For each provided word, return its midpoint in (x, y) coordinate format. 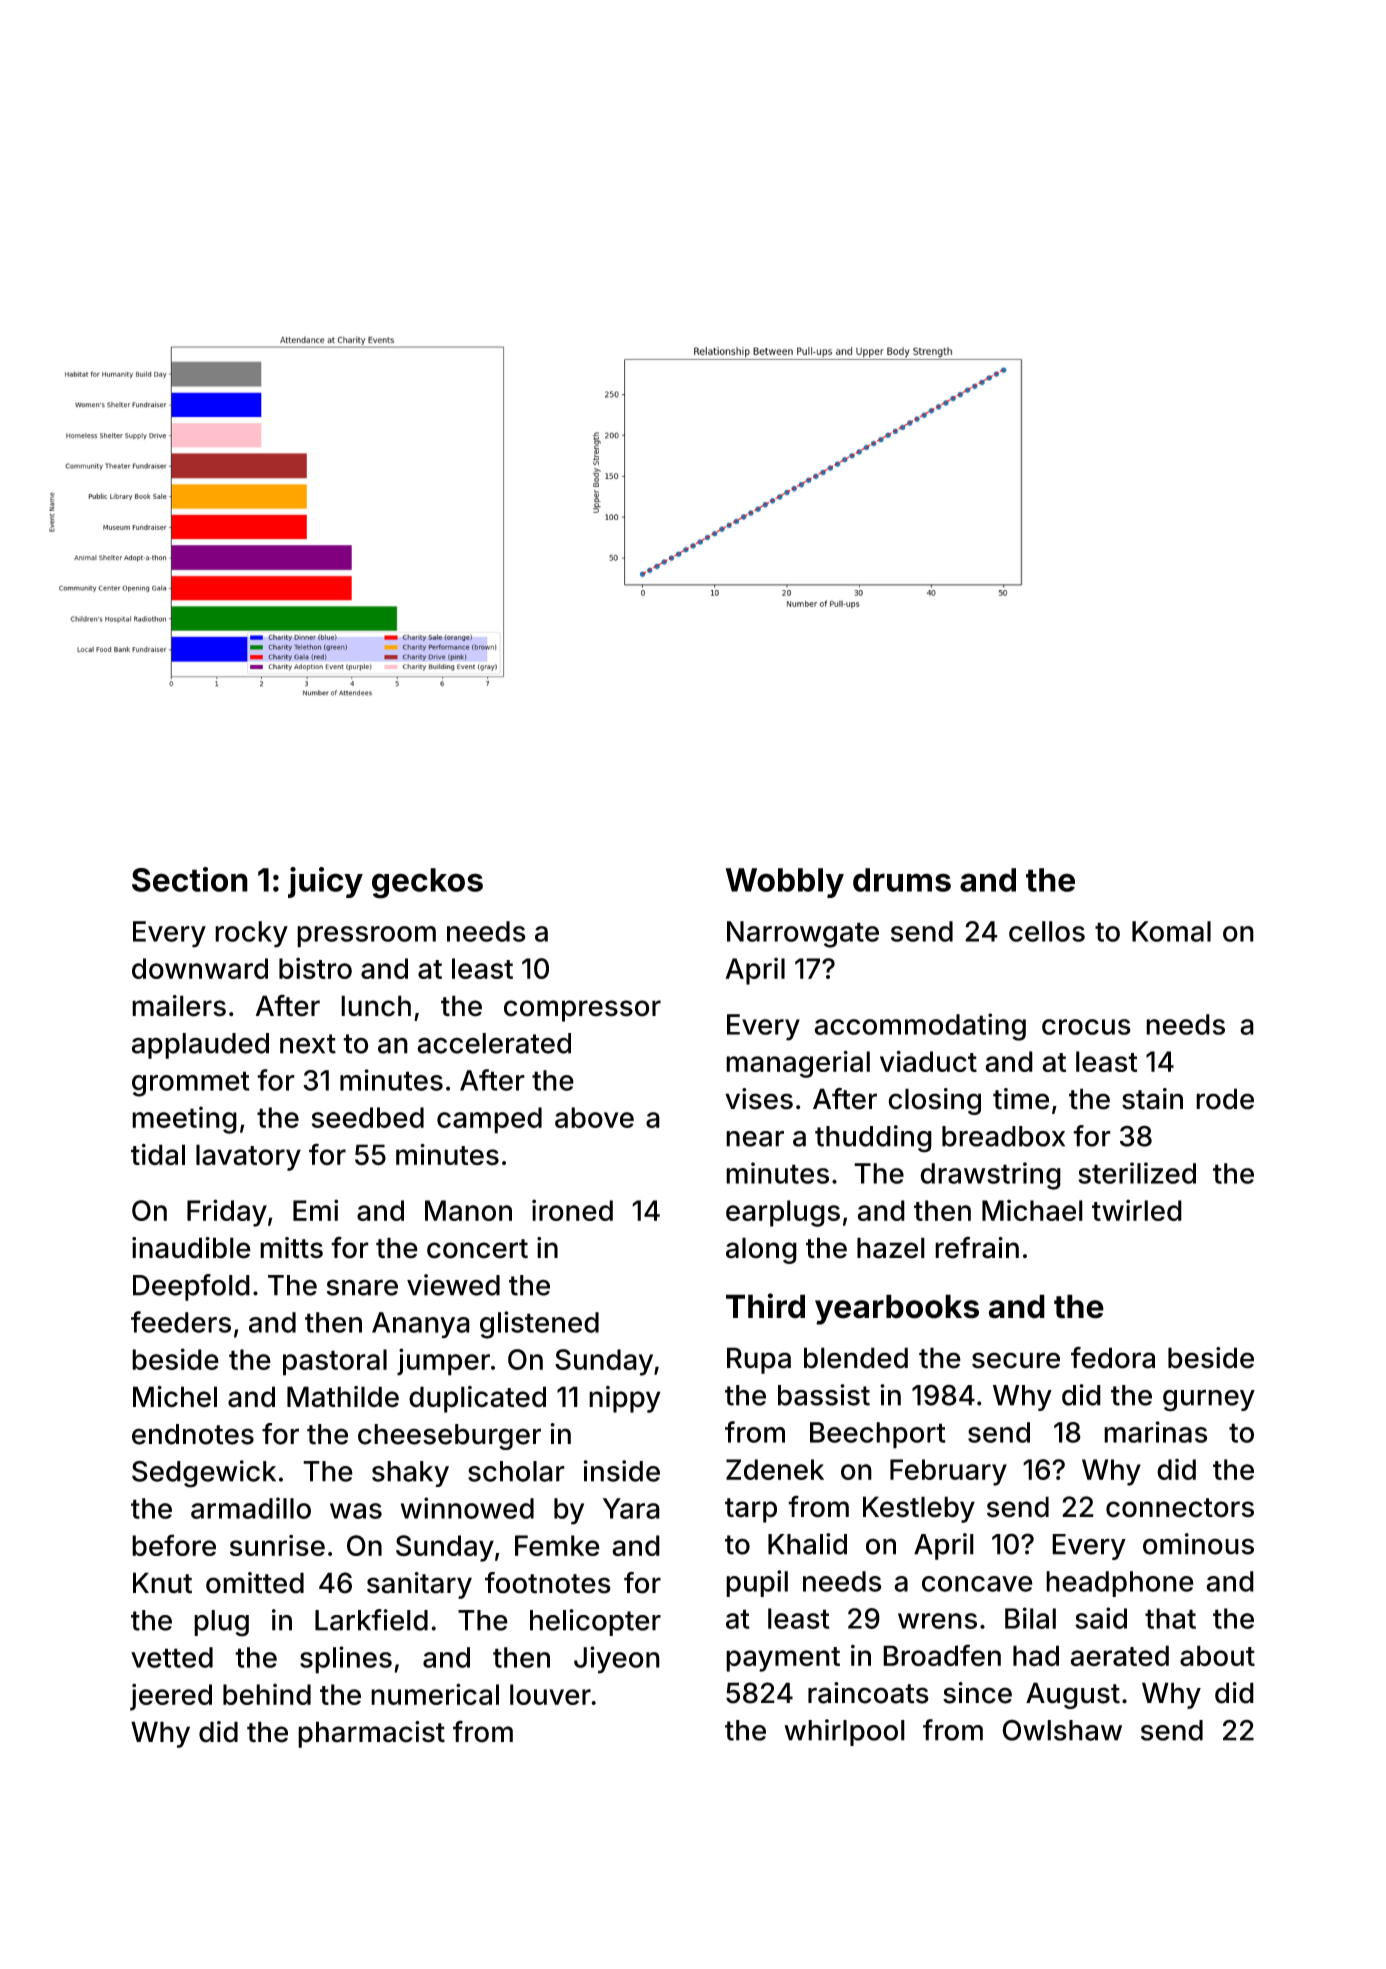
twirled (1137, 1210)
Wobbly (785, 883)
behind (267, 1694)
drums (902, 880)
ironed (572, 1210)
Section (190, 879)
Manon (468, 1210)
